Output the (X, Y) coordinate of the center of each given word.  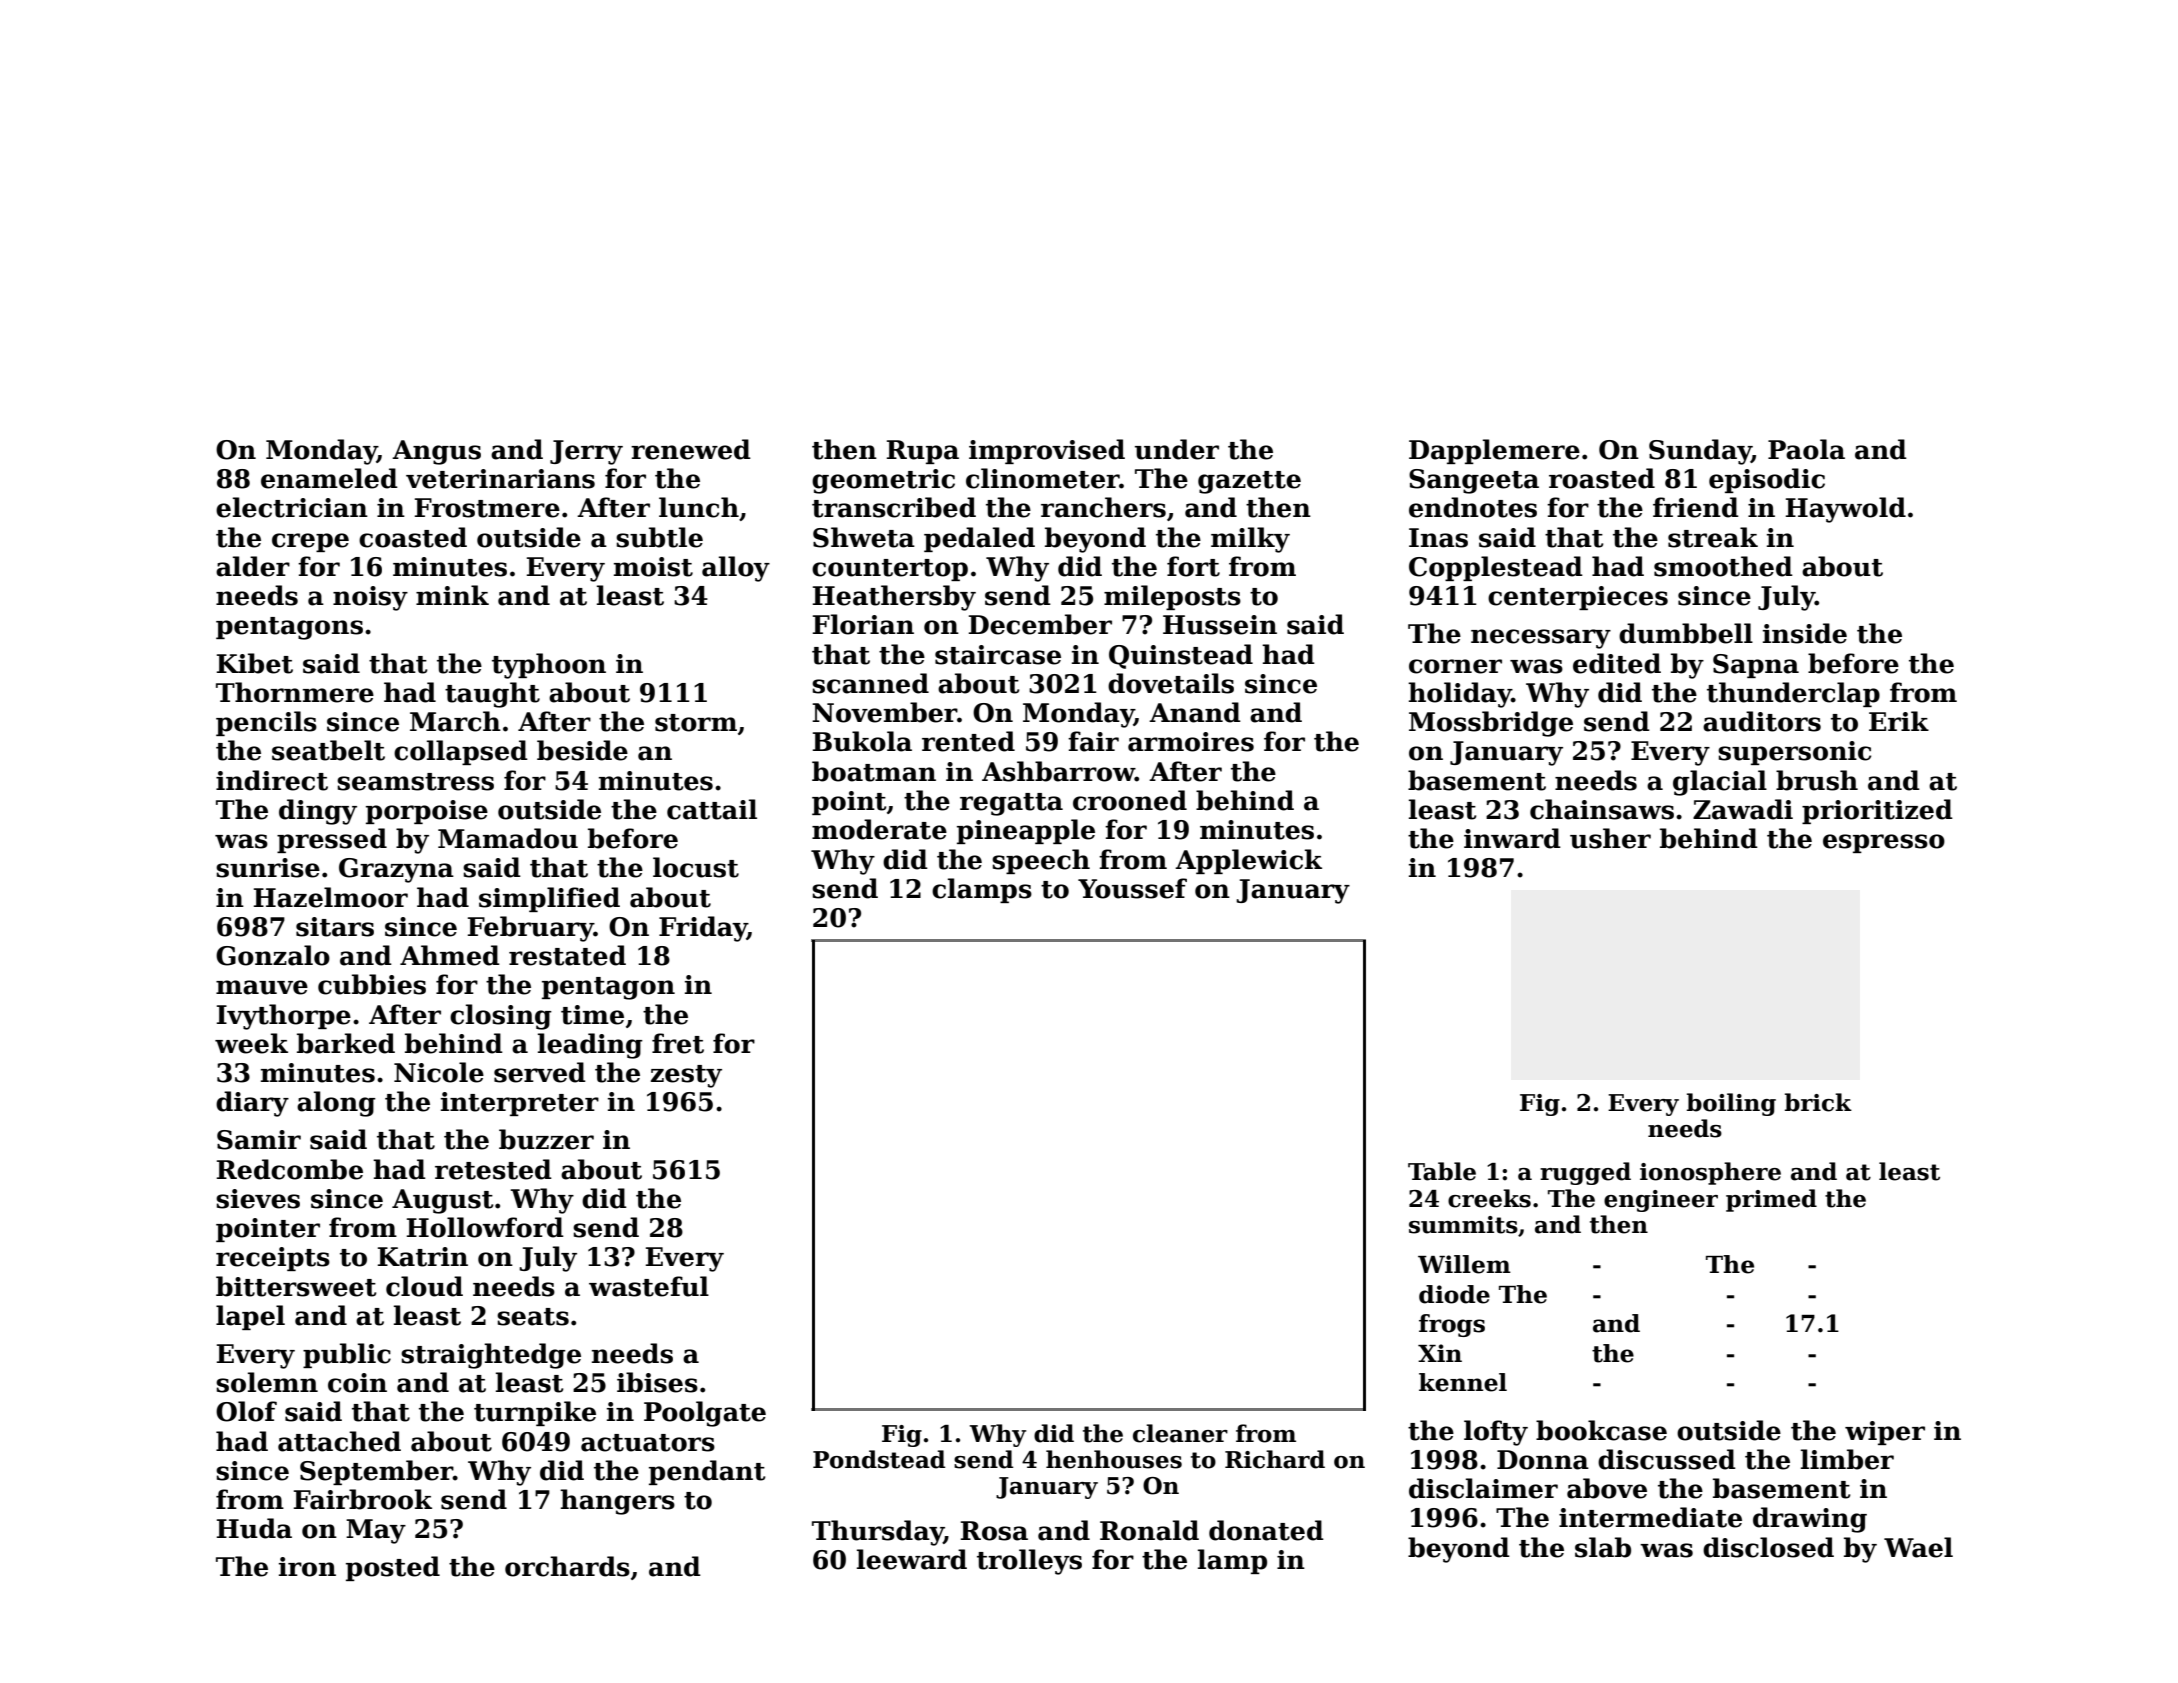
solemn (267, 1382)
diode (1454, 1294)
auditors (1762, 721)
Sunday (1700, 452)
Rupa (923, 452)
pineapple (1026, 831)
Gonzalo (273, 955)
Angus (436, 452)
